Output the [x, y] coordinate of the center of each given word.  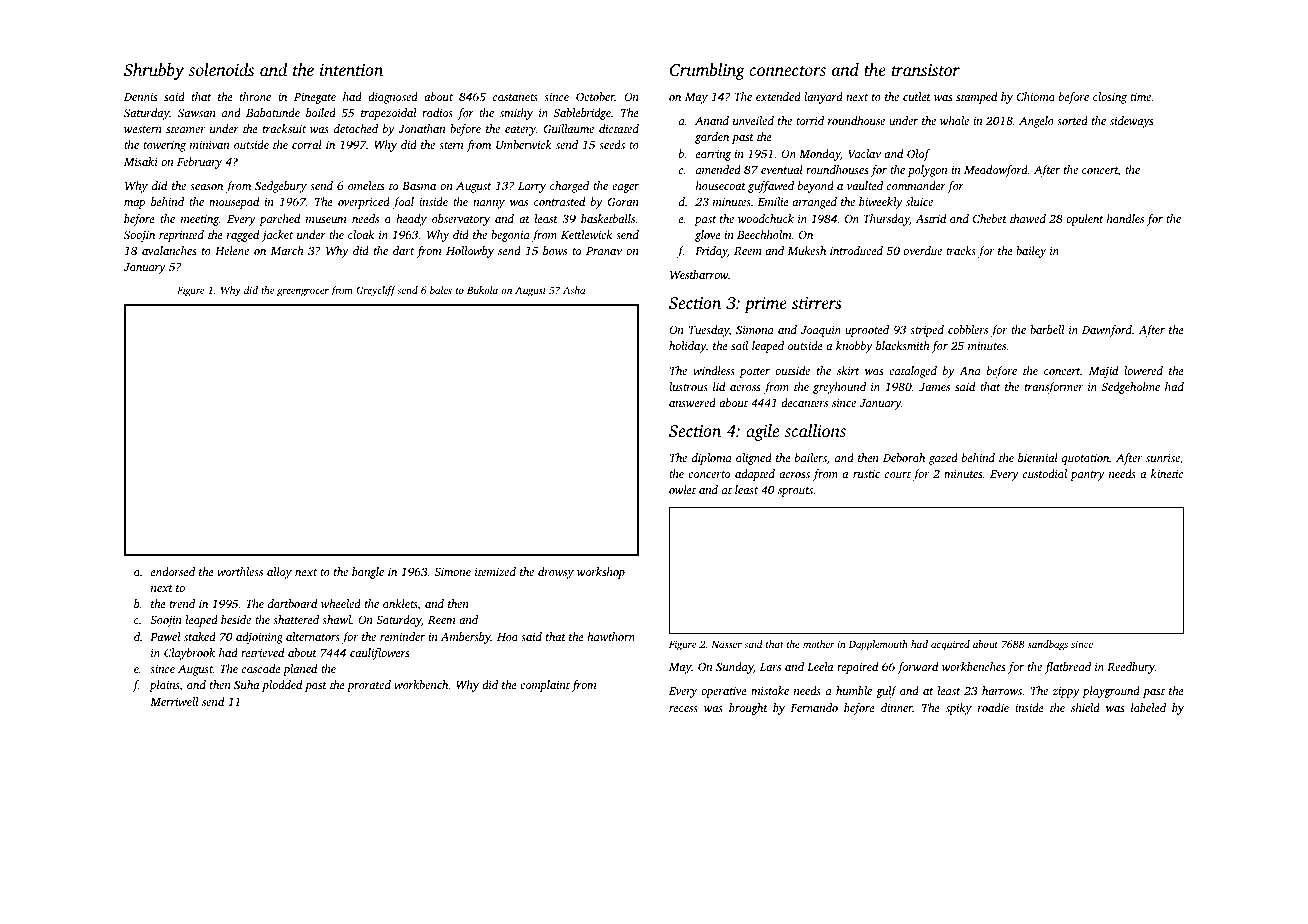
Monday [820, 155]
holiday [687, 347]
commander [916, 185]
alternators [313, 636]
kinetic [1167, 473]
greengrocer [303, 292]
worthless [240, 571]
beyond [816, 187]
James [934, 387]
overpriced [364, 203]
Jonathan [422, 128]
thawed [1028, 218]
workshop [601, 573]
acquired [950, 645]
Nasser [726, 644]
